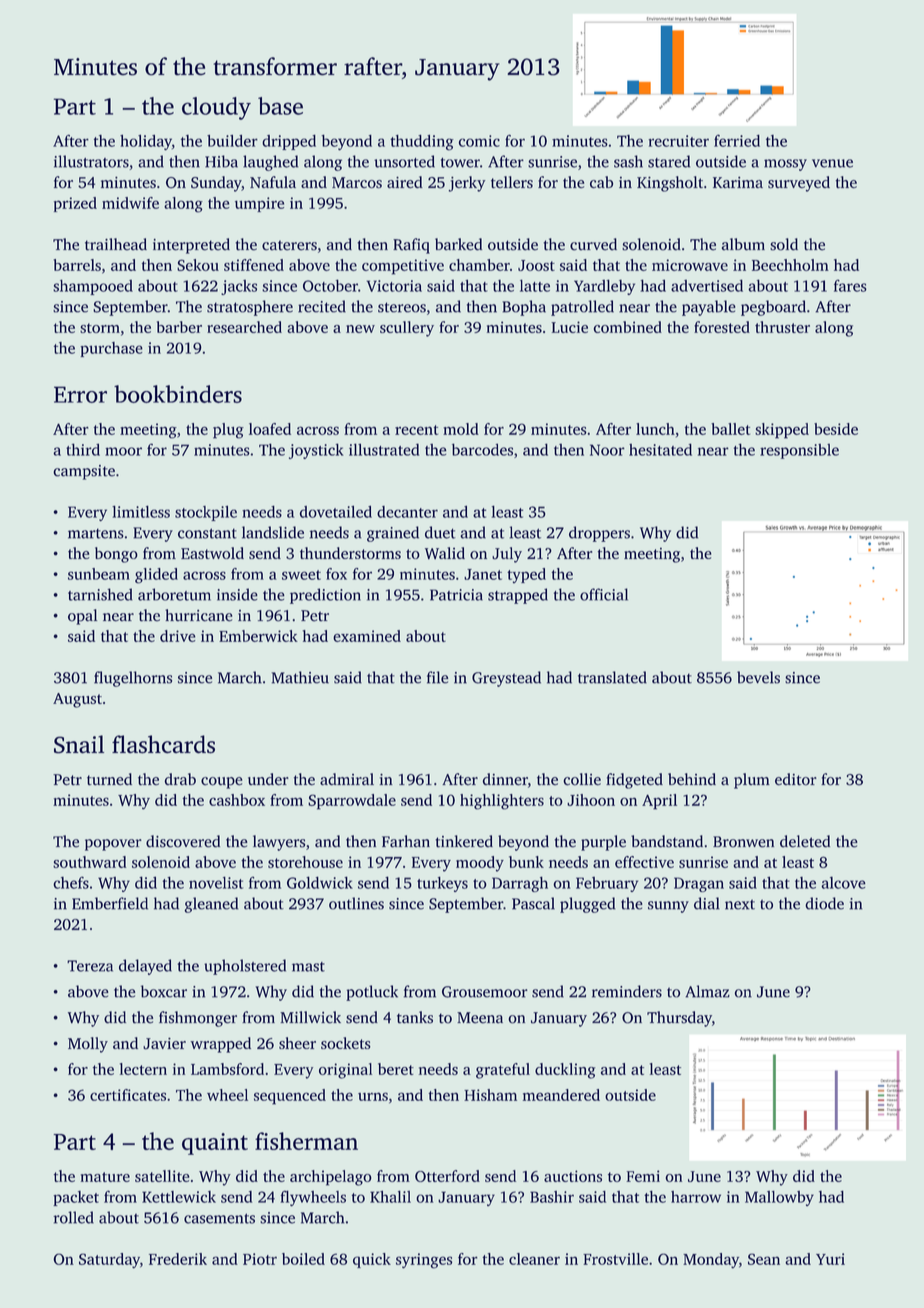 The width and height of the page is (924, 1308). I want to click on Tereza, so click(90, 966).
